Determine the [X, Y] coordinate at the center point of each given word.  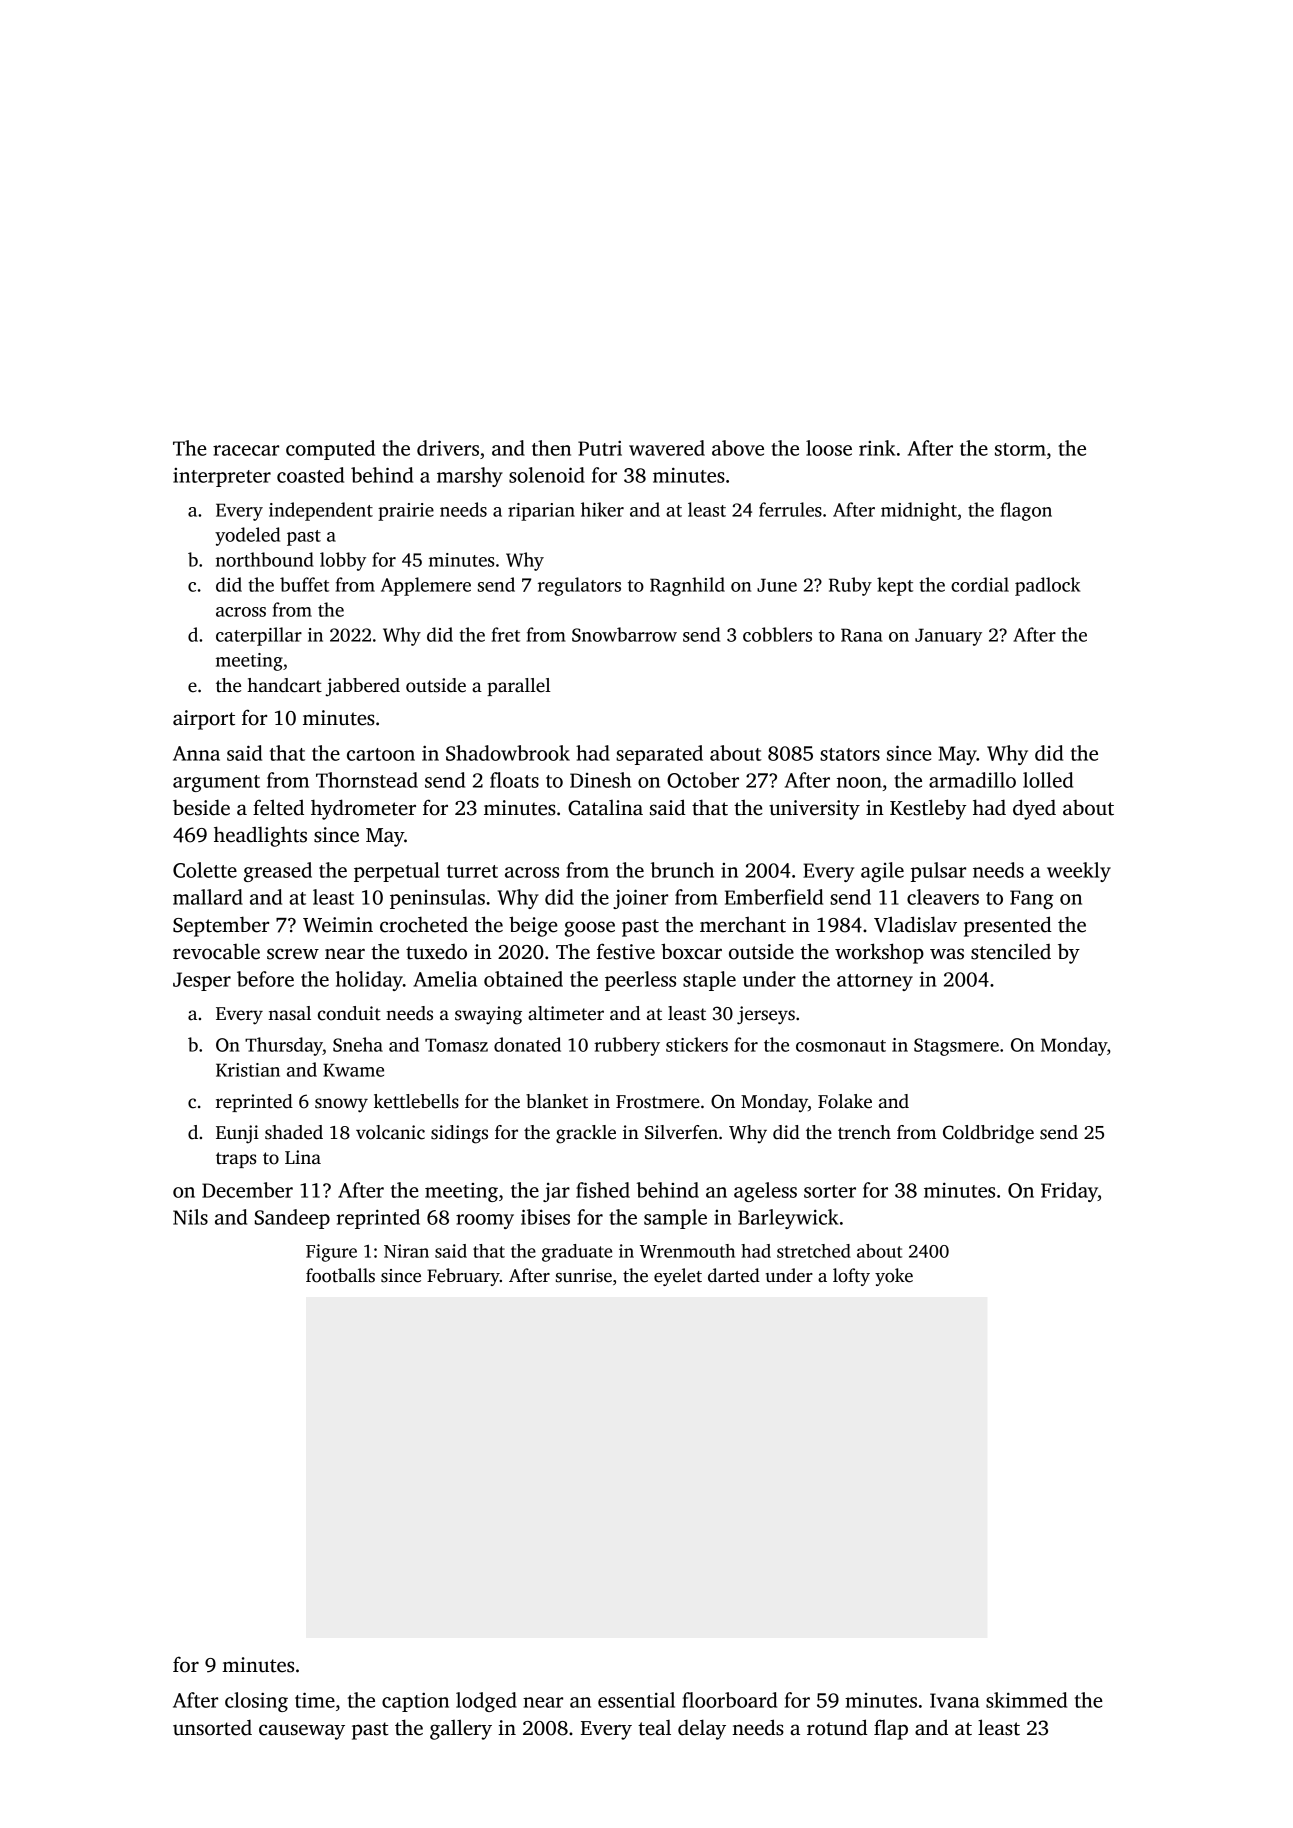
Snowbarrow [624, 634]
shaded [294, 1132]
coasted [310, 475]
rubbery [627, 1046]
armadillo [972, 780]
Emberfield [774, 897]
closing [256, 1702]
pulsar [938, 872]
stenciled [1011, 952]
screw [293, 954]
